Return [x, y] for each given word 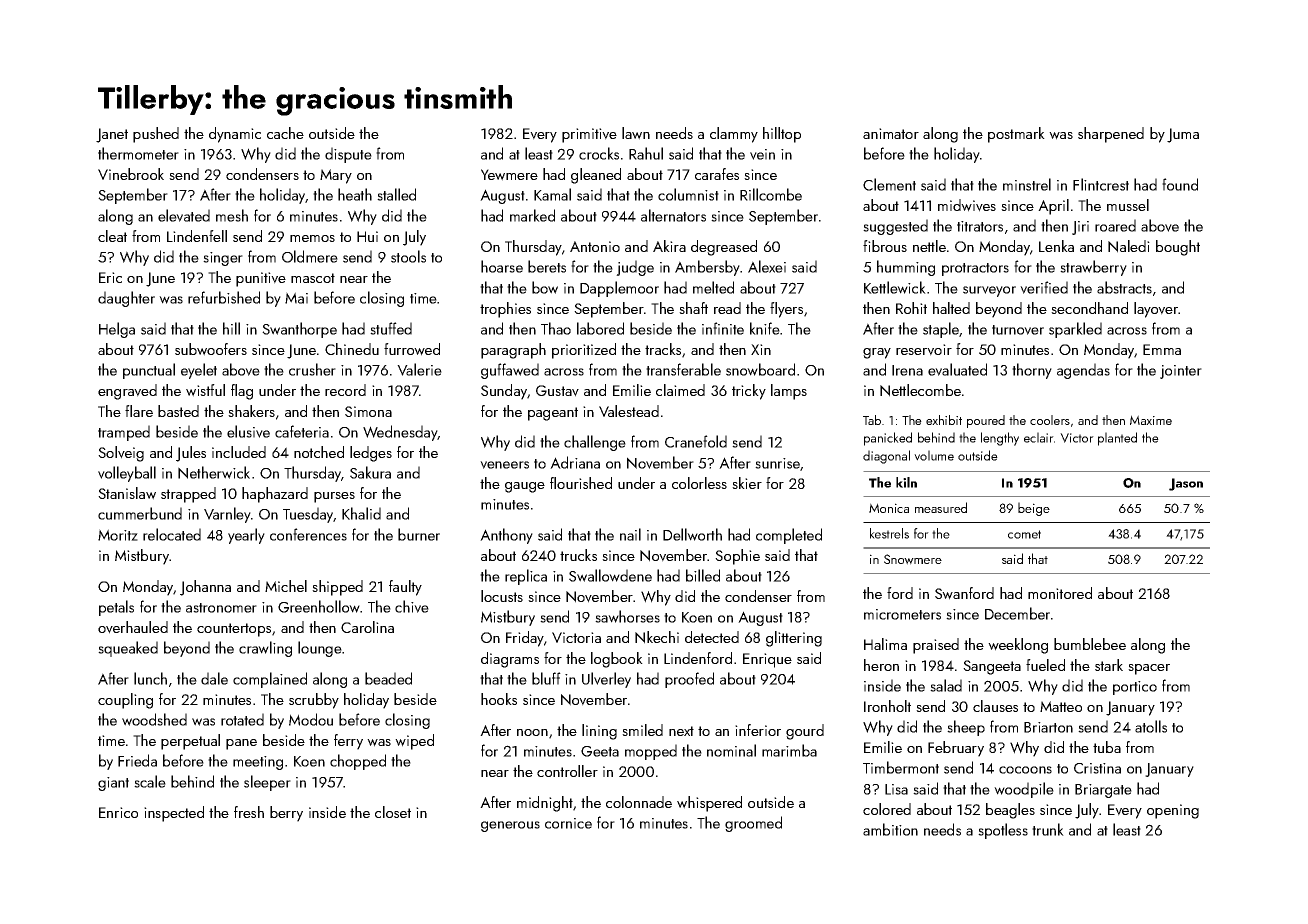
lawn [636, 133]
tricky [749, 392]
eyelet [199, 371]
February [956, 749]
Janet [112, 135]
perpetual [190, 742]
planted [1117, 439]
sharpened [1111, 135]
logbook [617, 660]
